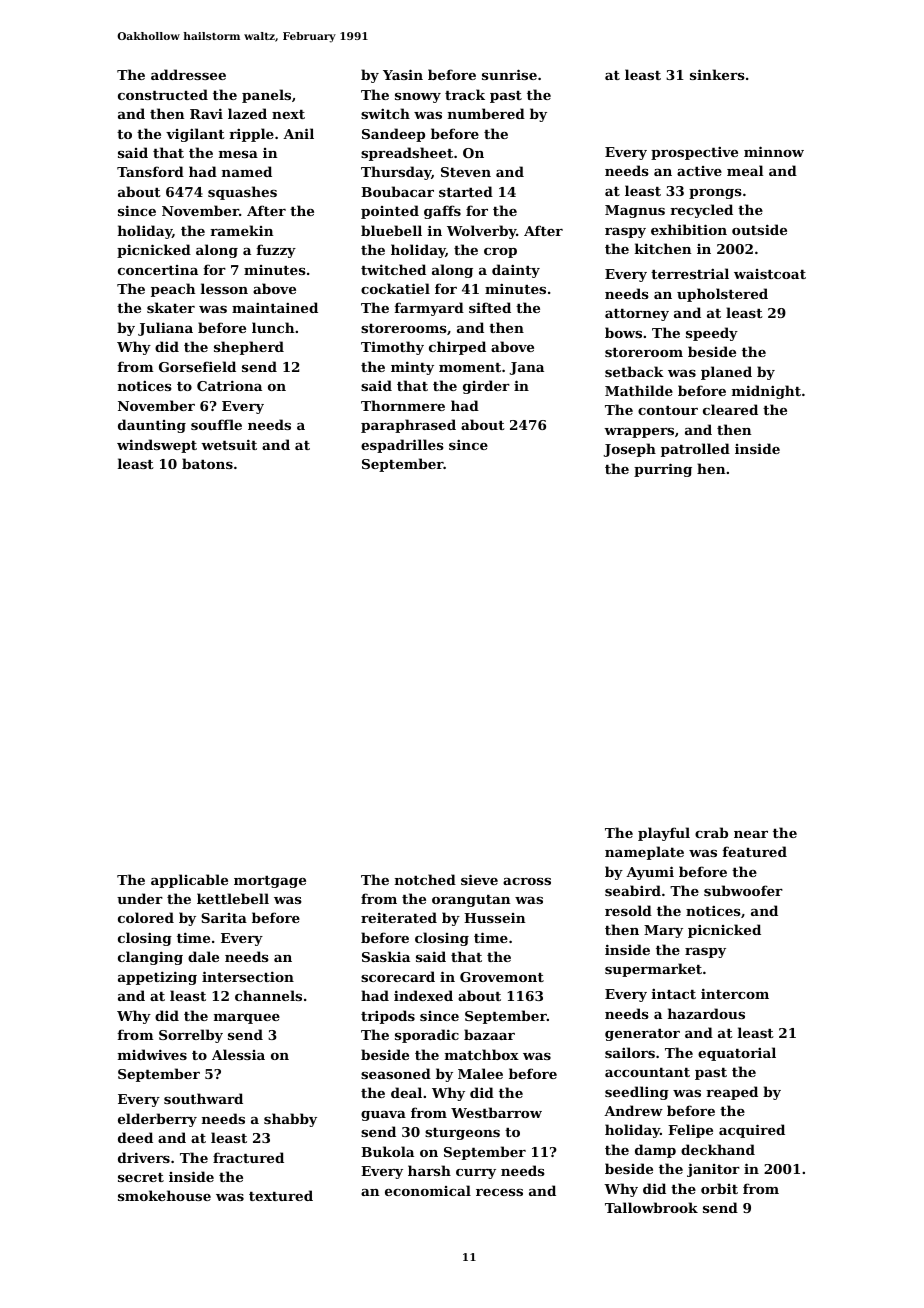 The height and width of the screenshot is (1308, 924). I want to click on sieve, so click(479, 879).
